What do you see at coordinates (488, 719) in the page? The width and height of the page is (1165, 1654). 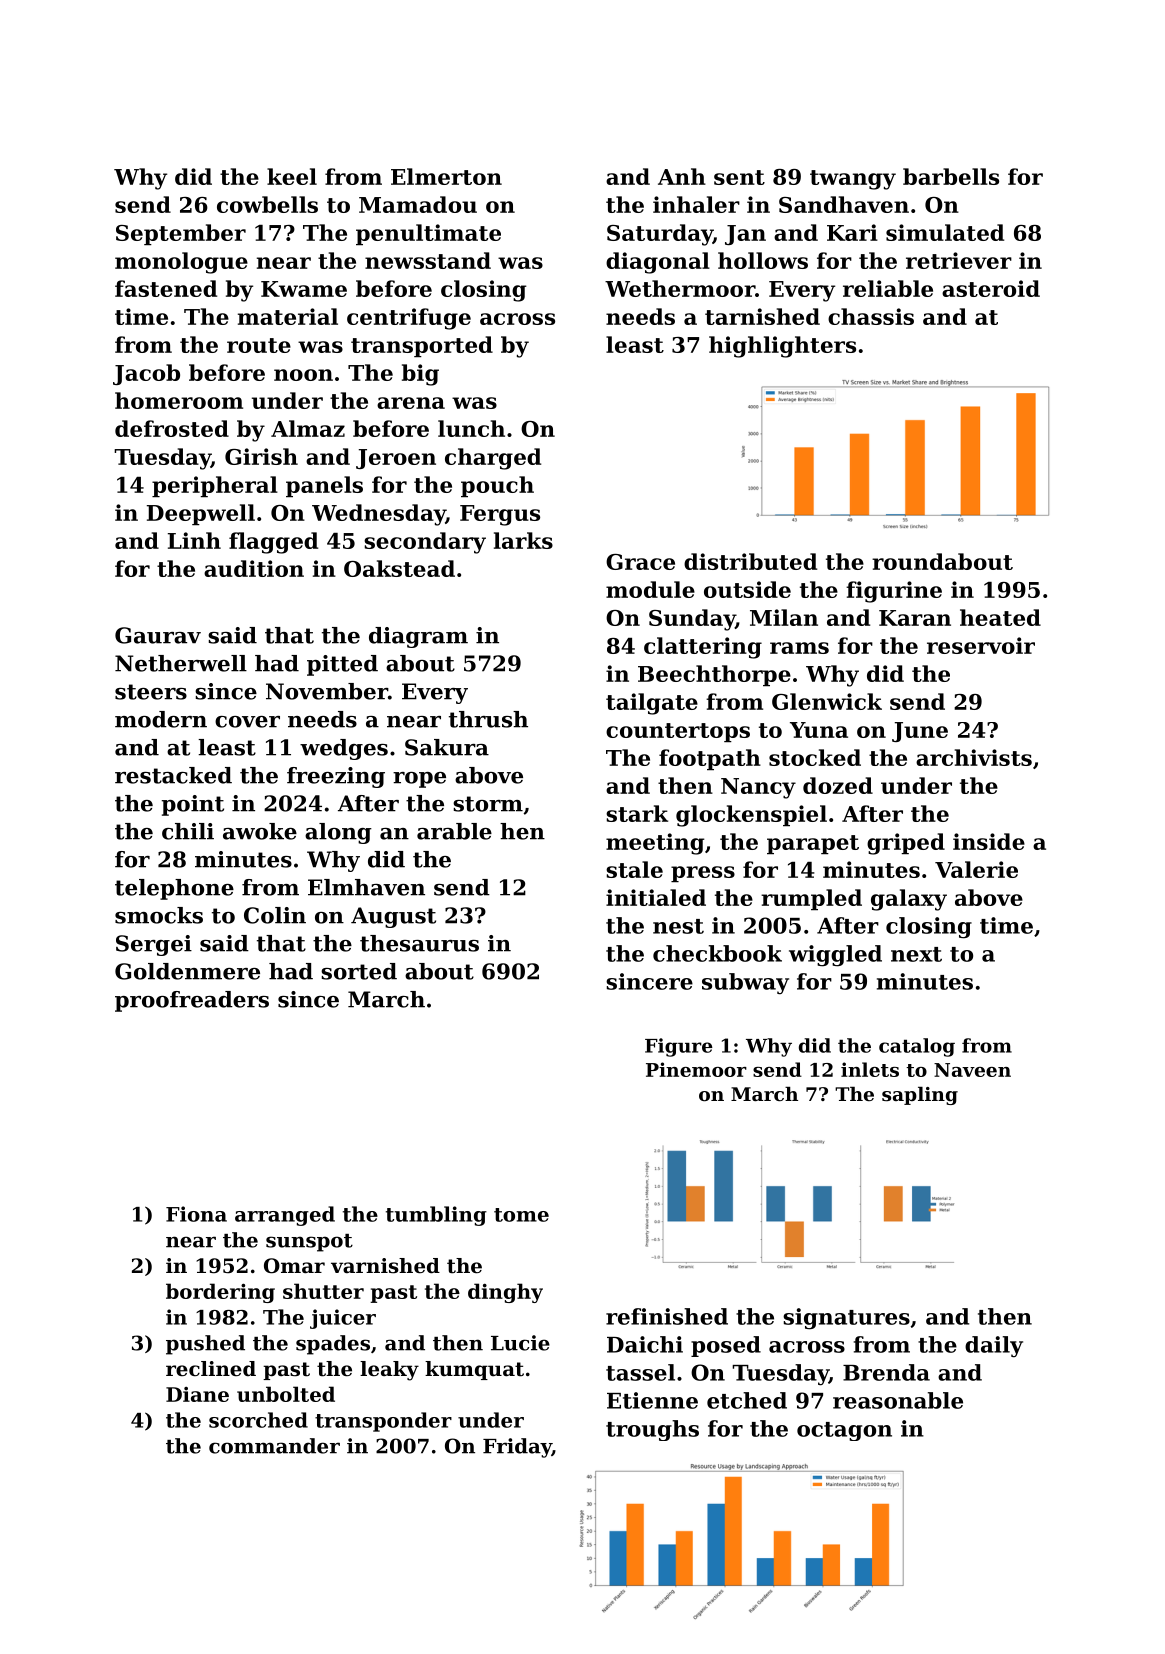 I see `thrush` at bounding box center [488, 719].
